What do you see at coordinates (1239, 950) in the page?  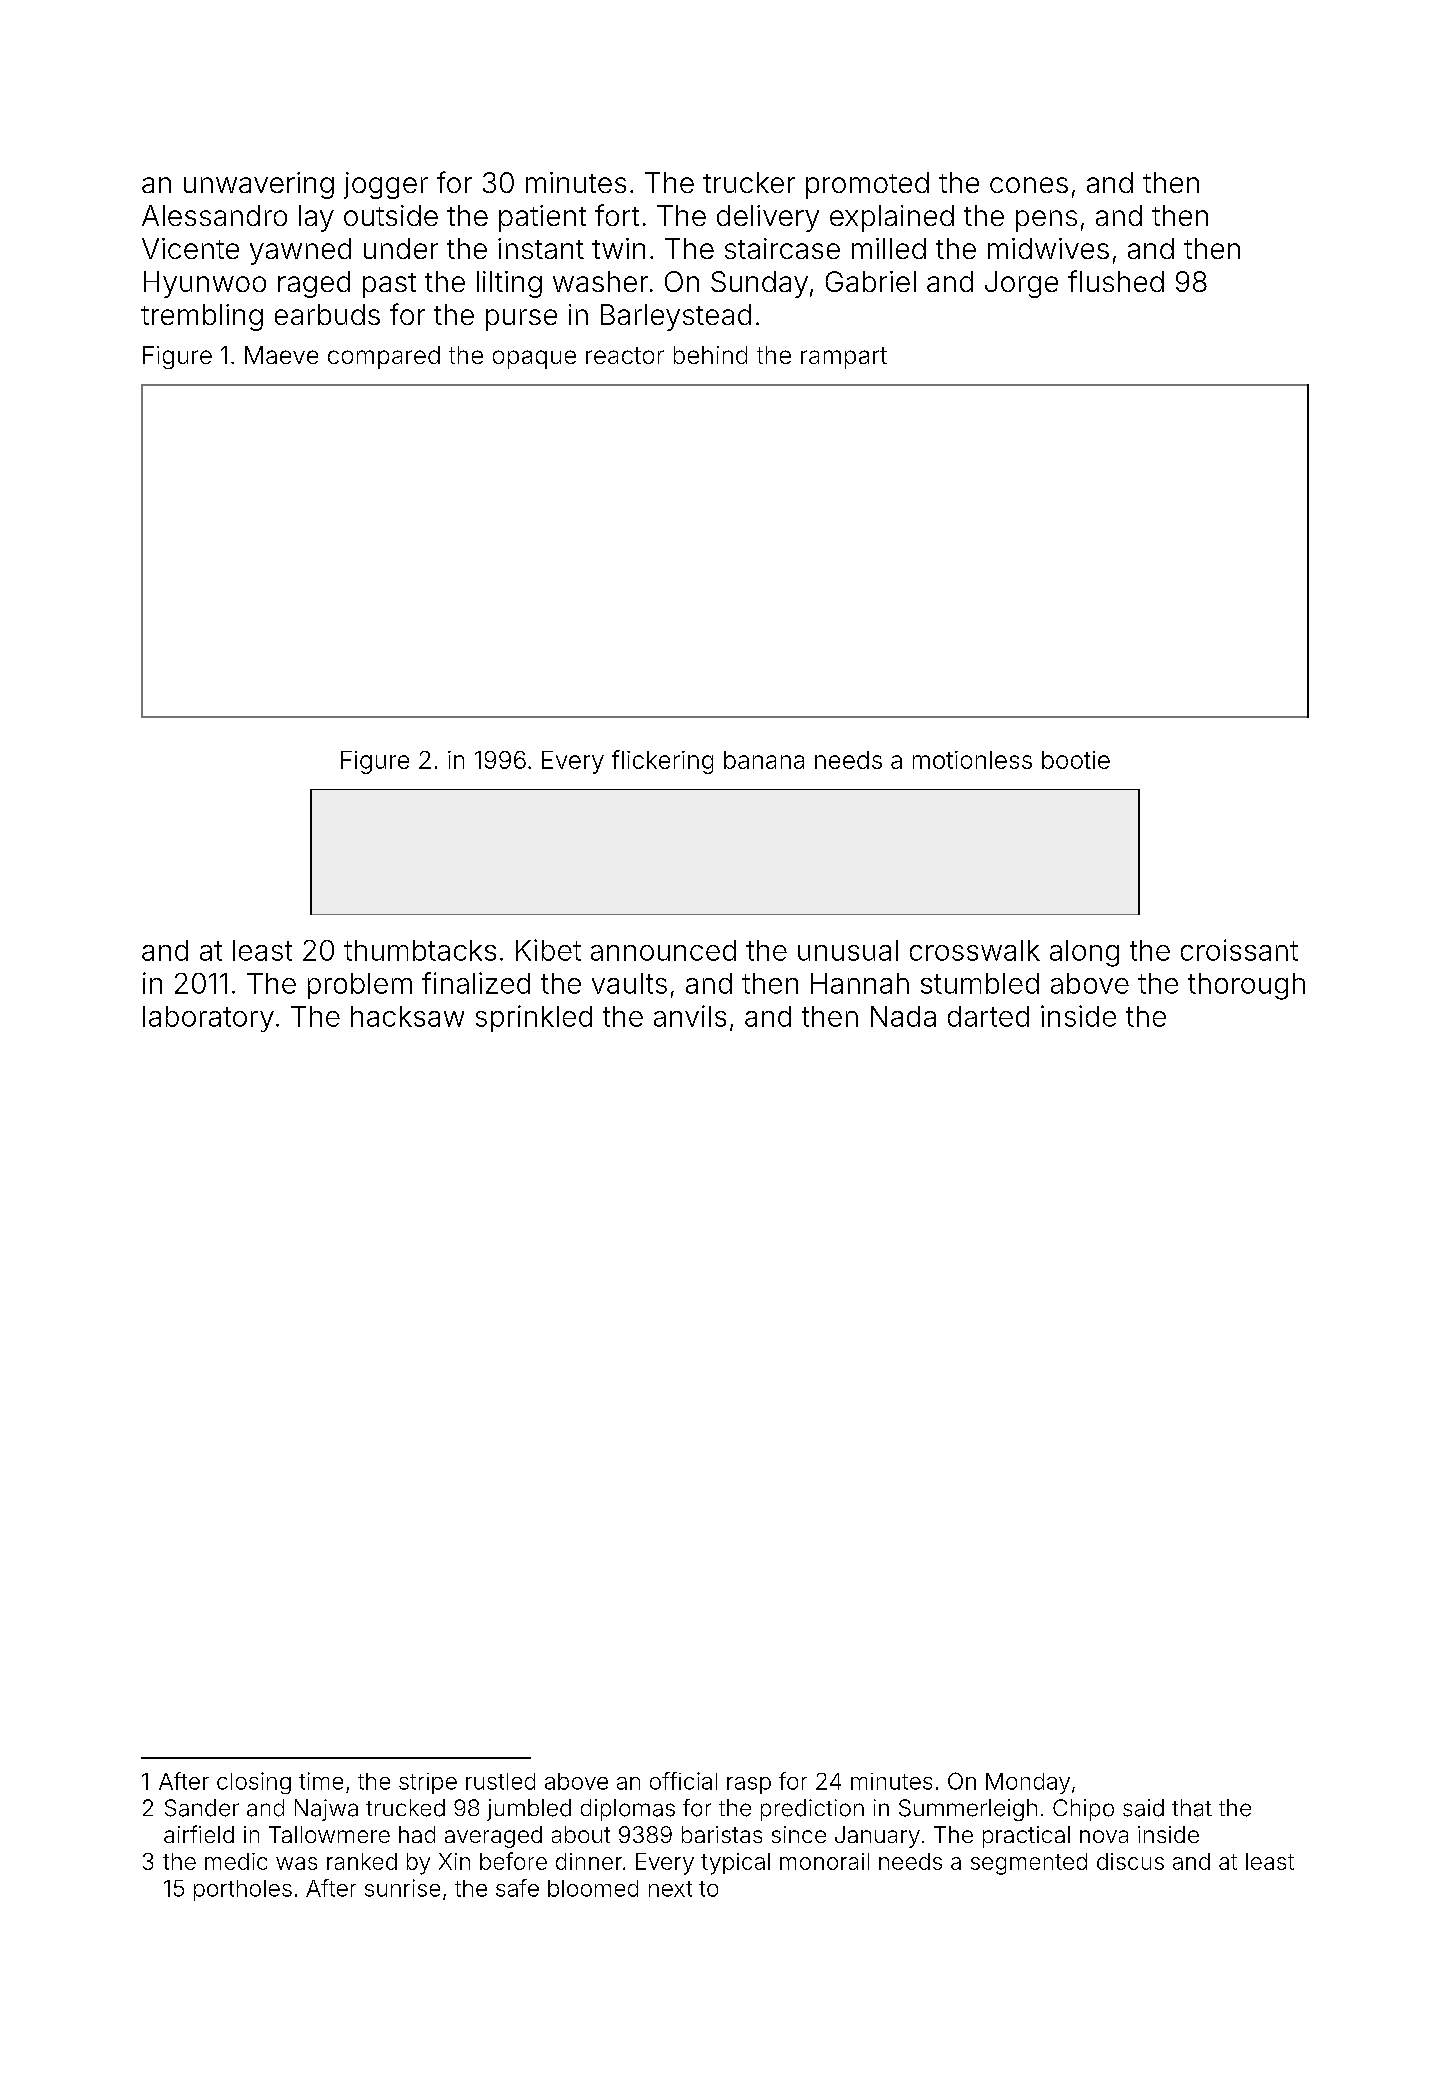 I see `croissant` at bounding box center [1239, 950].
